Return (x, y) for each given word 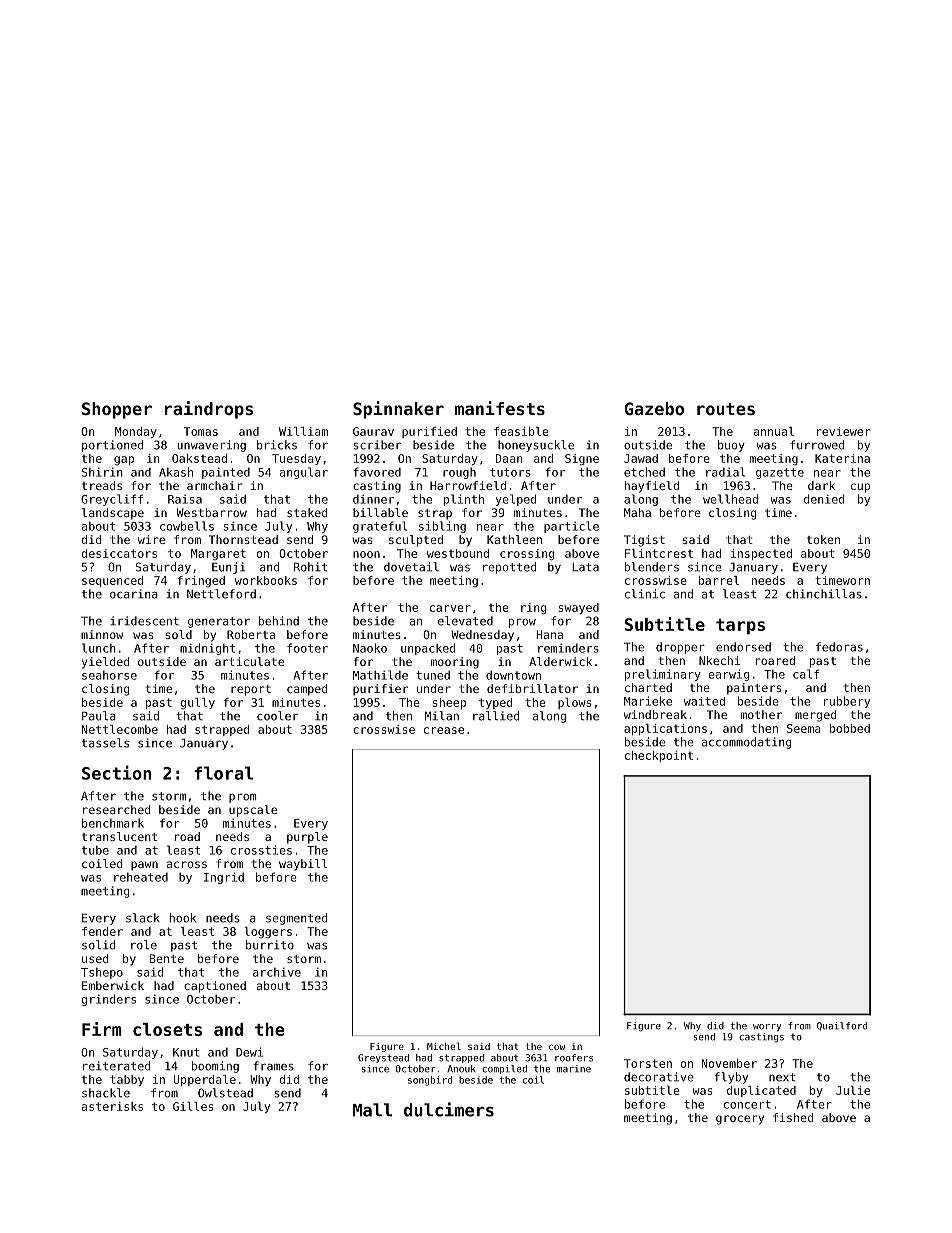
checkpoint (659, 756)
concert (747, 1104)
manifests (500, 408)
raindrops (209, 410)
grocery (740, 1120)
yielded (105, 663)
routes (726, 409)
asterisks (112, 1106)
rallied (496, 716)
